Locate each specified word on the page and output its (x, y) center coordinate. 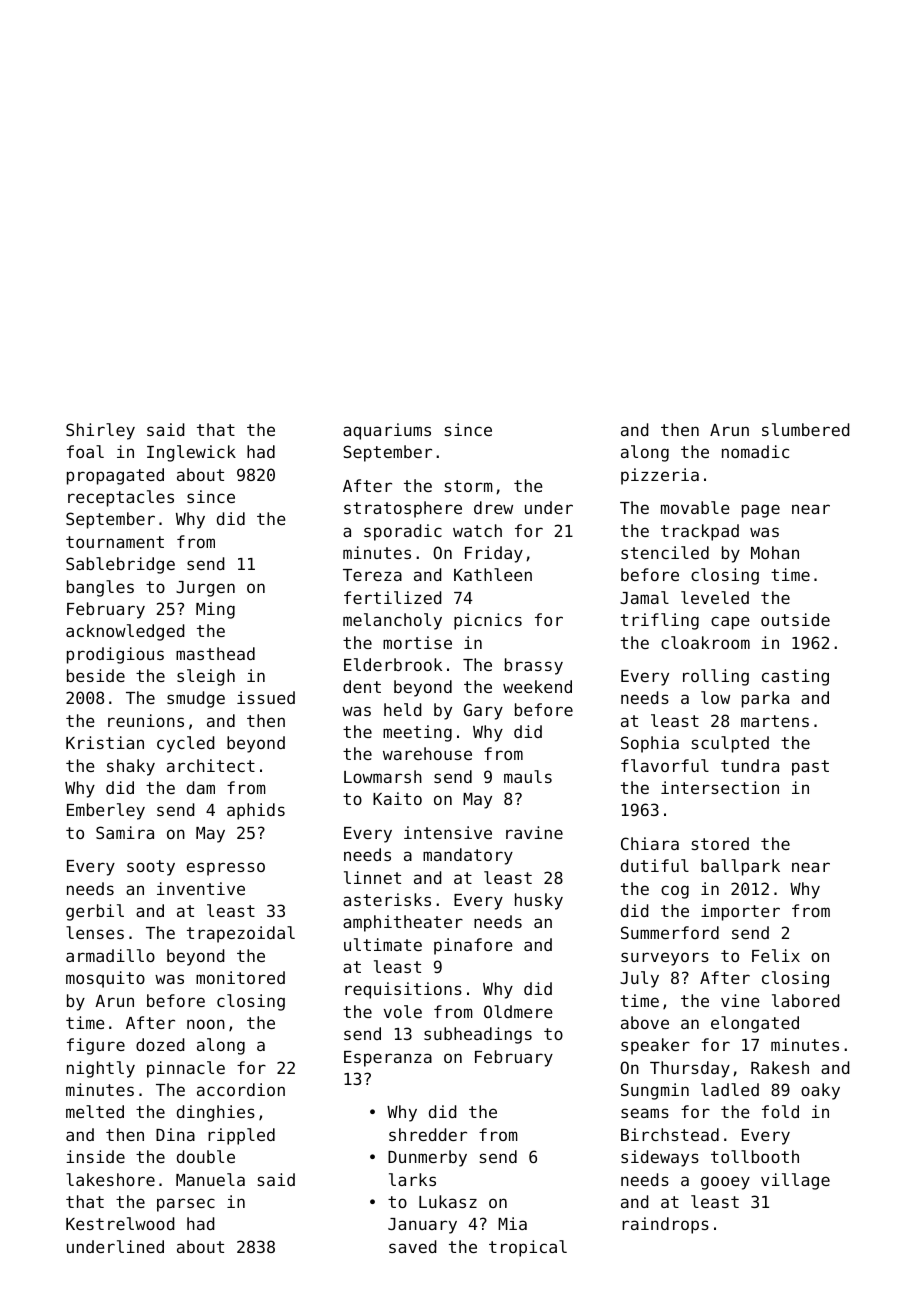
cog (675, 892)
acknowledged (125, 632)
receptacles (121, 498)
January (422, 1226)
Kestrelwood (120, 1223)
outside (795, 619)
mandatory (468, 856)
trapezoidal (241, 934)
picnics (488, 621)
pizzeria (660, 476)
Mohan (775, 552)
